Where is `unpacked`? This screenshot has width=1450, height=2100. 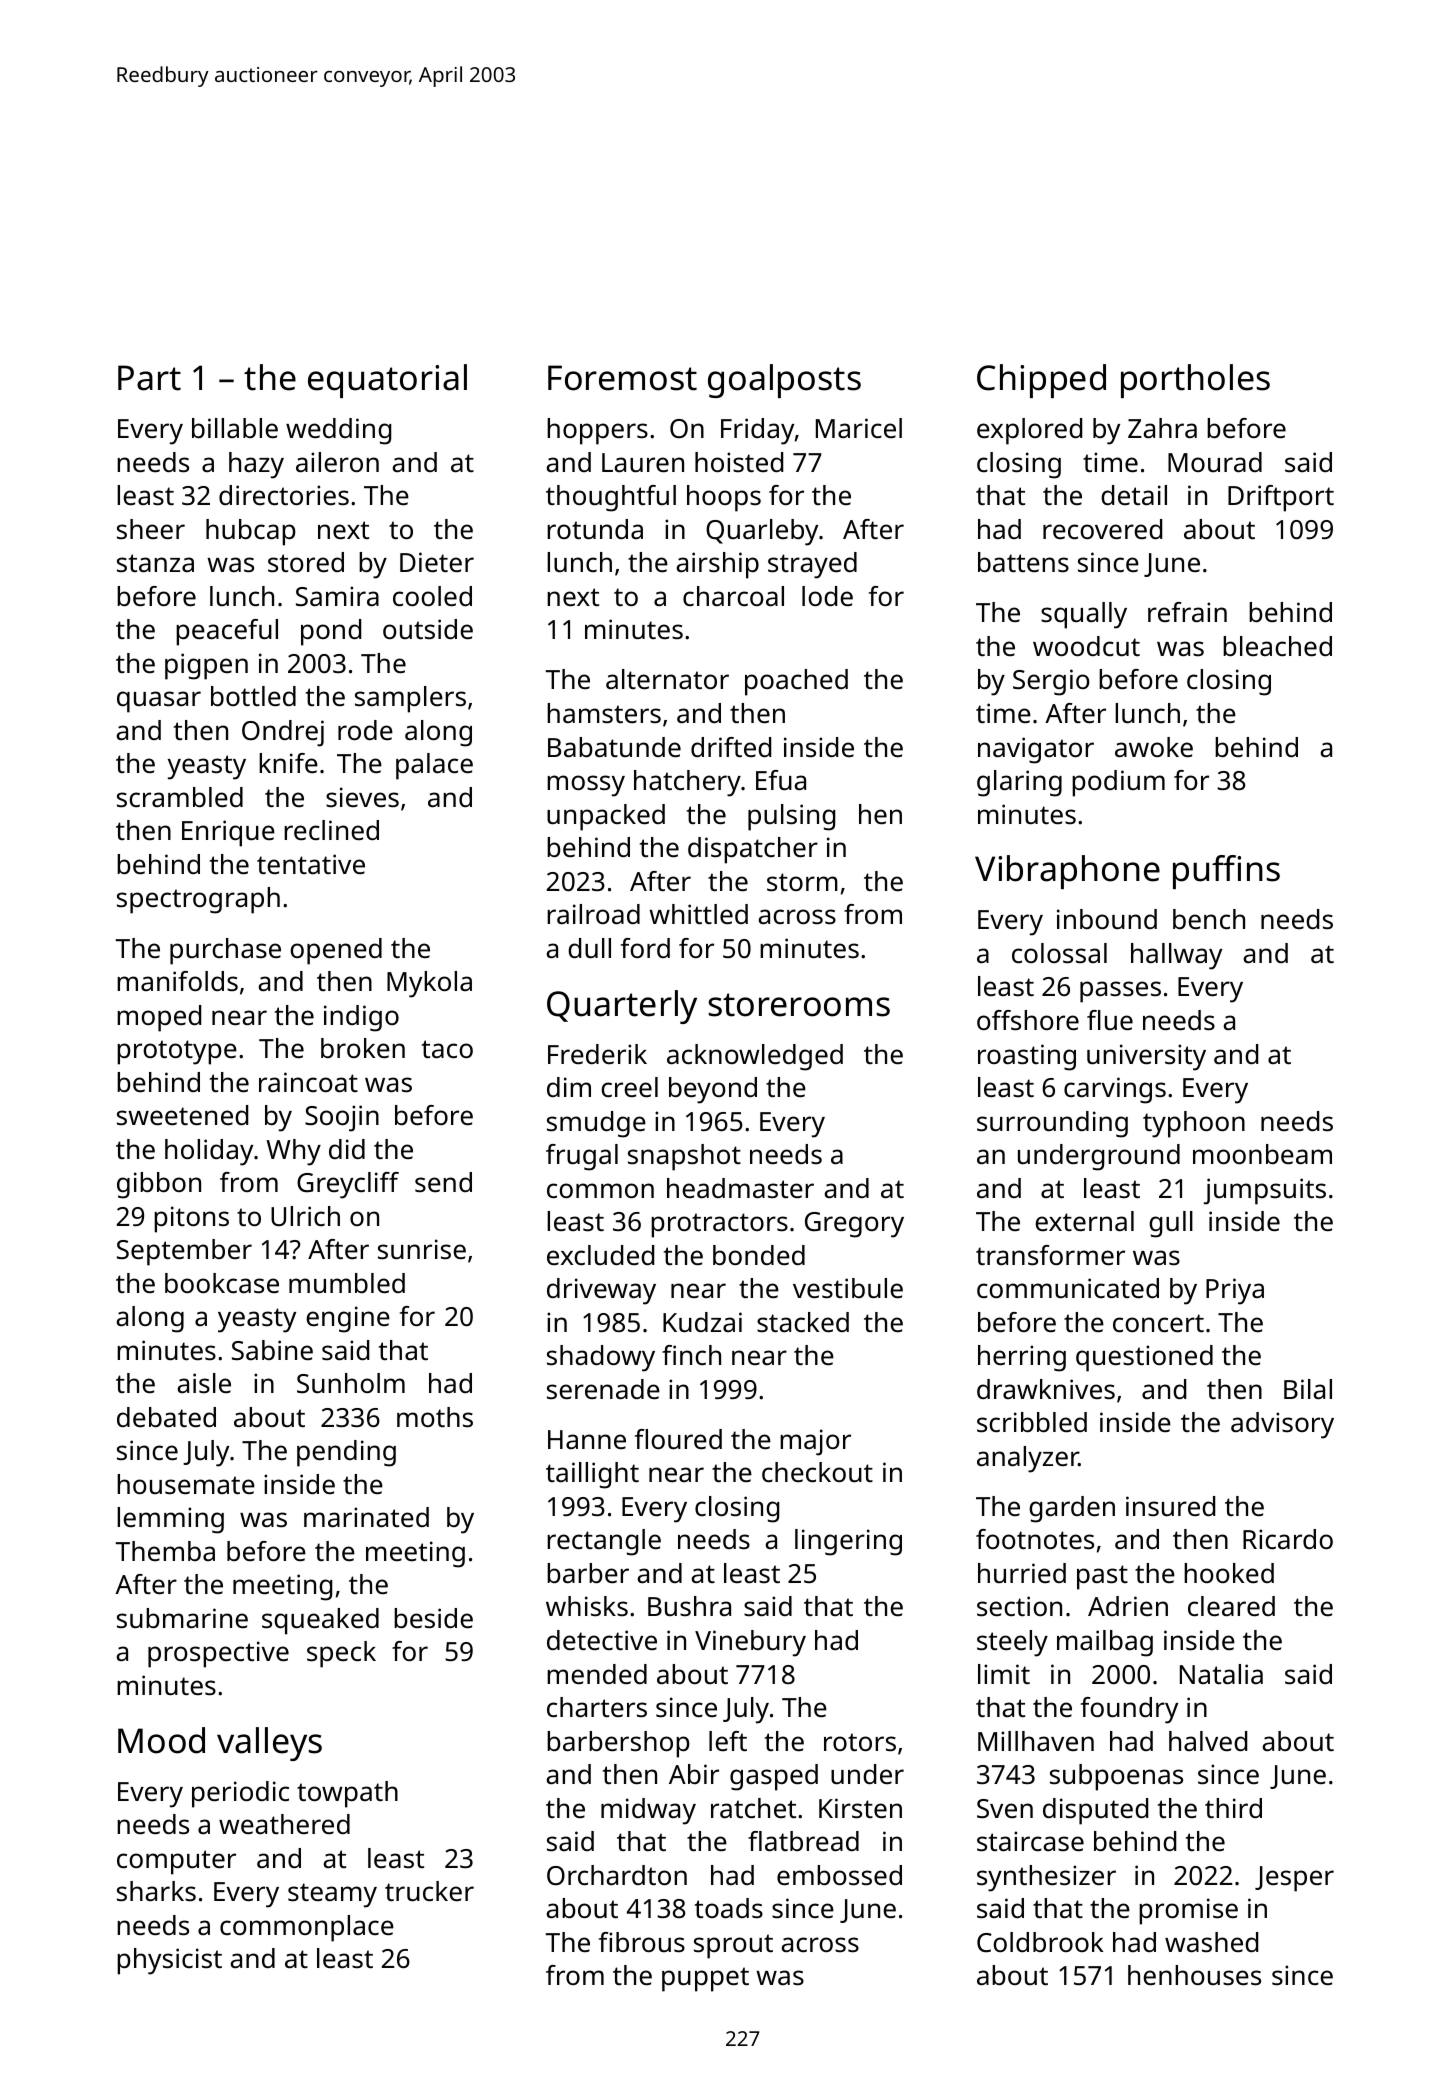 unpacked is located at coordinates (606, 817).
